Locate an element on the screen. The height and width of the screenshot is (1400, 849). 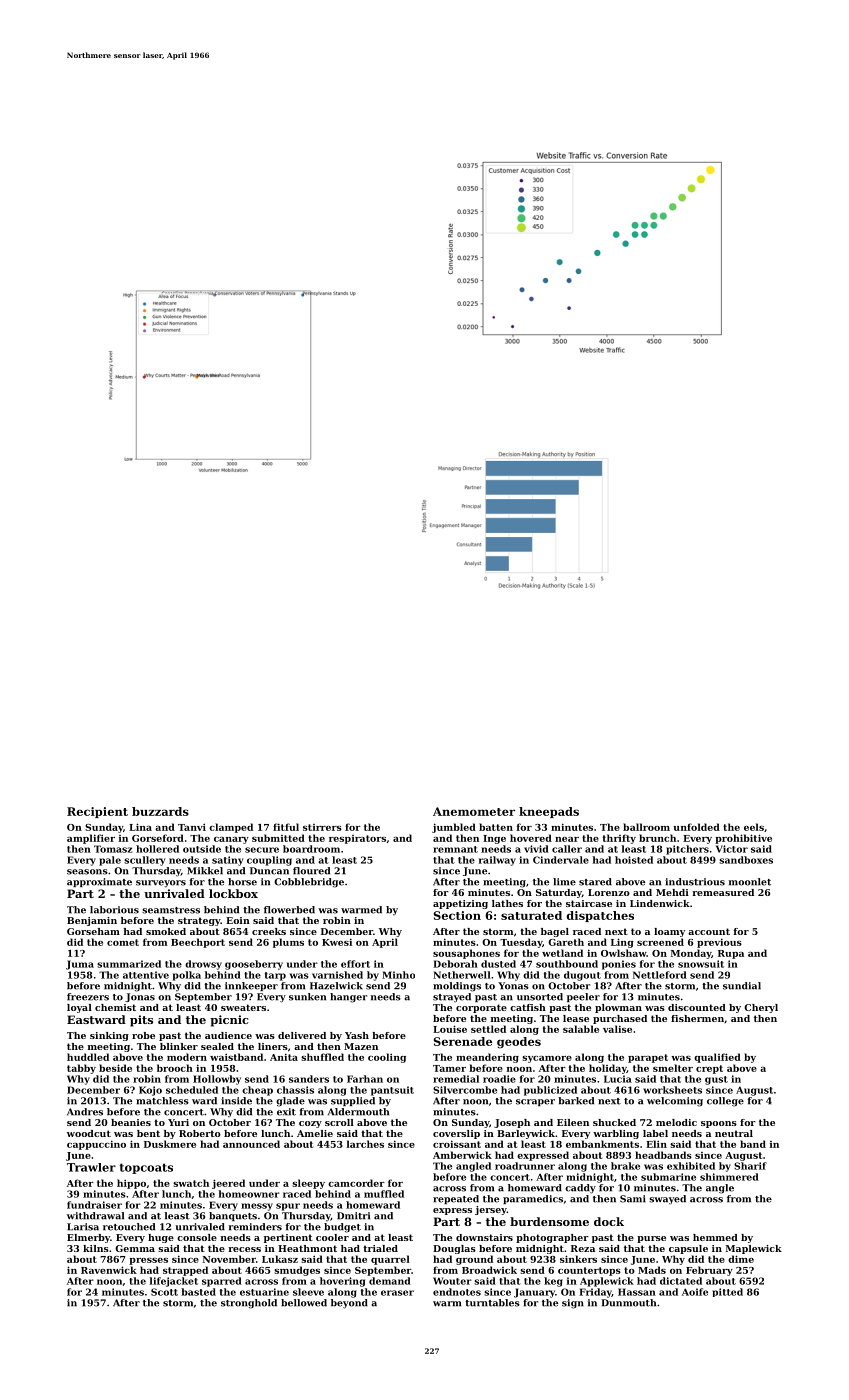
clamped is located at coordinates (231, 828).
